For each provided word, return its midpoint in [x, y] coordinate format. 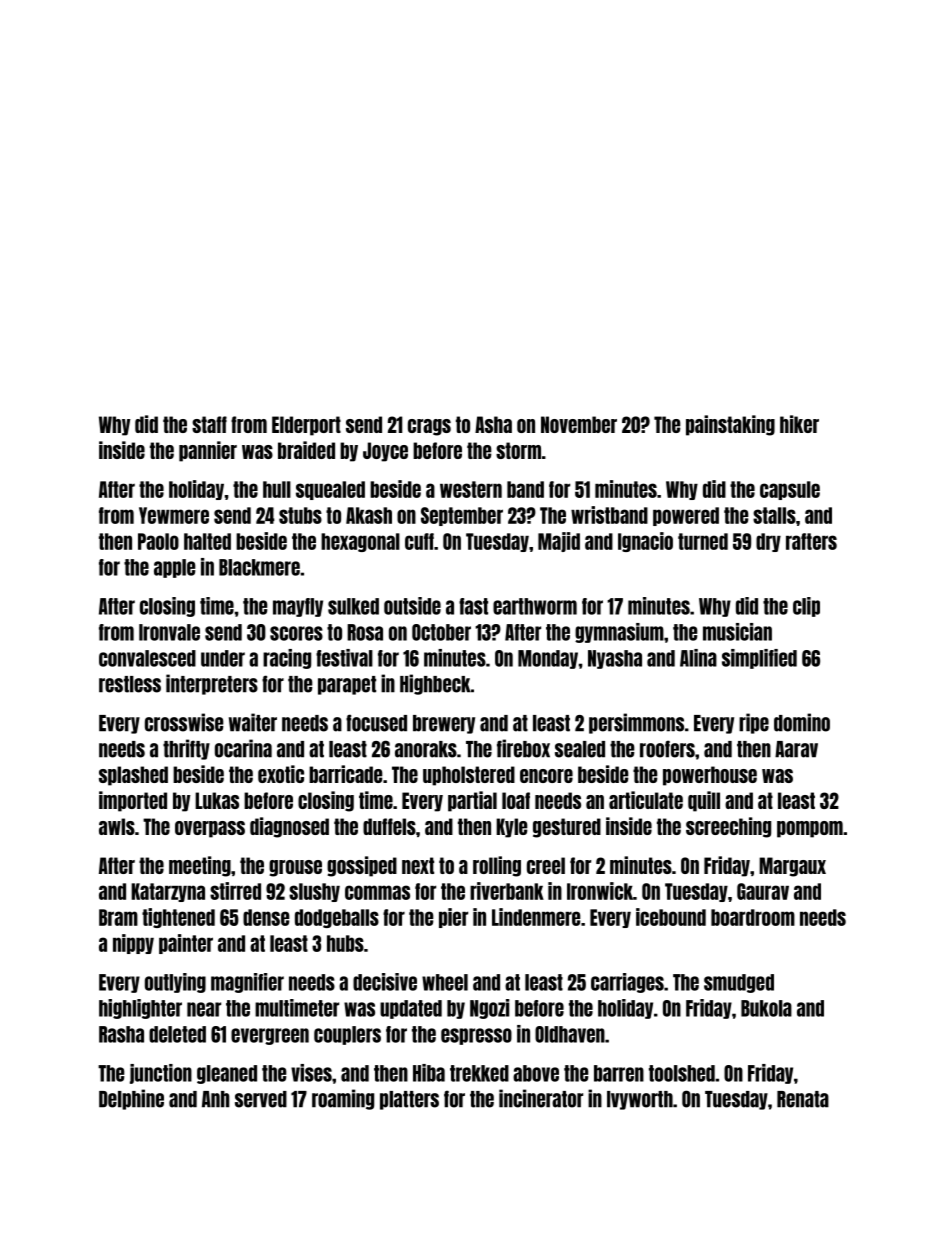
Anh [216, 1099]
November [579, 424]
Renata [803, 1099]
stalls [774, 515]
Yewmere [174, 515]
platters [409, 1100]
